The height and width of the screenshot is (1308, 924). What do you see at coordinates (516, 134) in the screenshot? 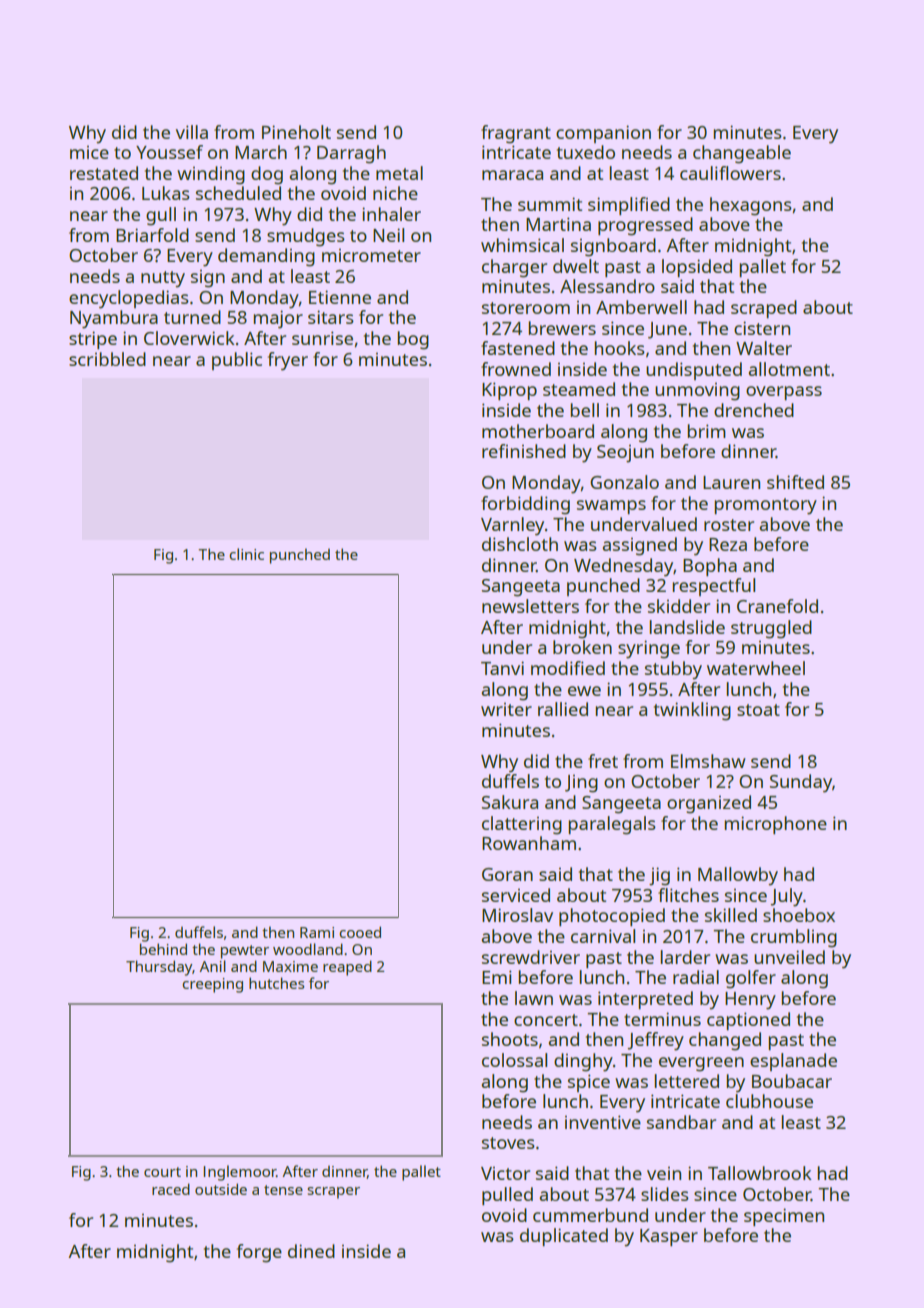
I see `fragrant` at bounding box center [516, 134].
